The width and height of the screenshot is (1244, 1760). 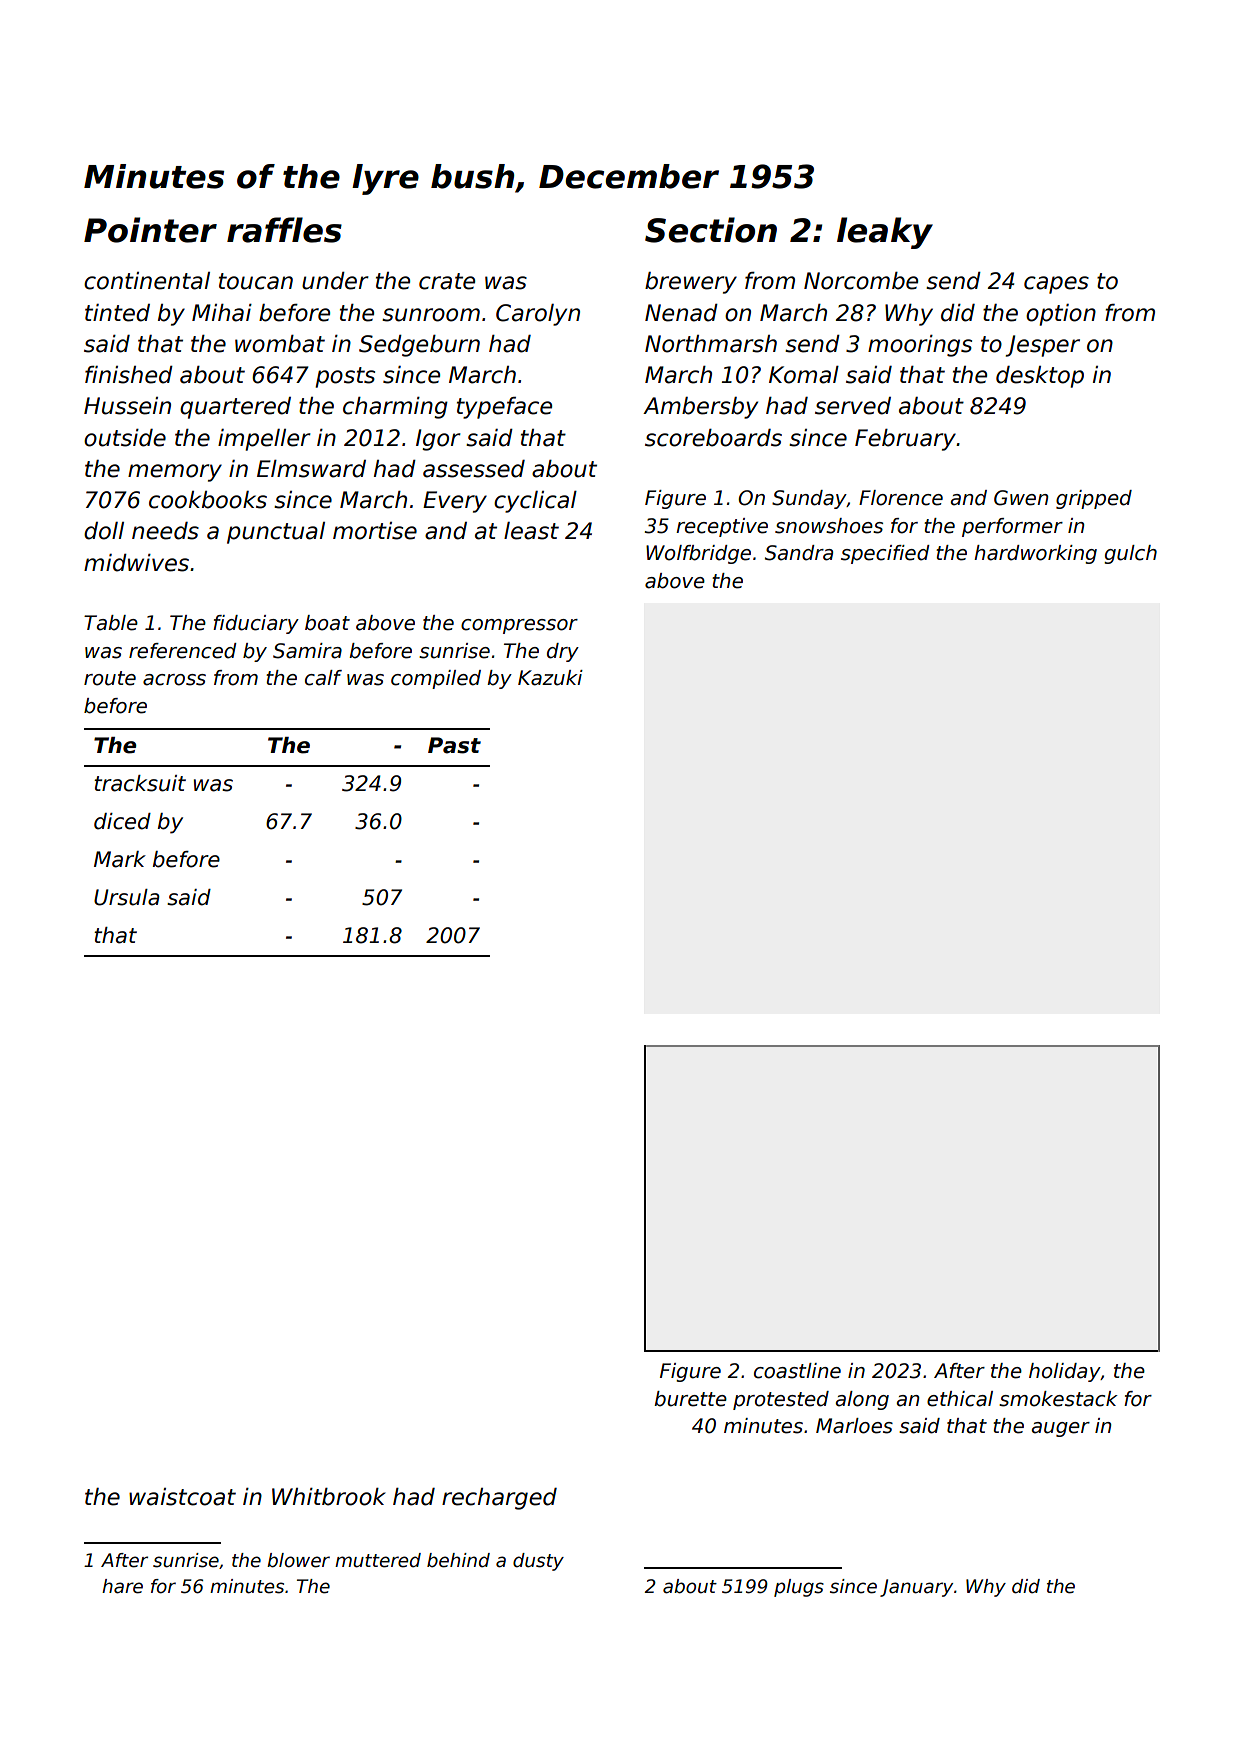 What do you see at coordinates (127, 897) in the screenshot?
I see `Ursula` at bounding box center [127, 897].
